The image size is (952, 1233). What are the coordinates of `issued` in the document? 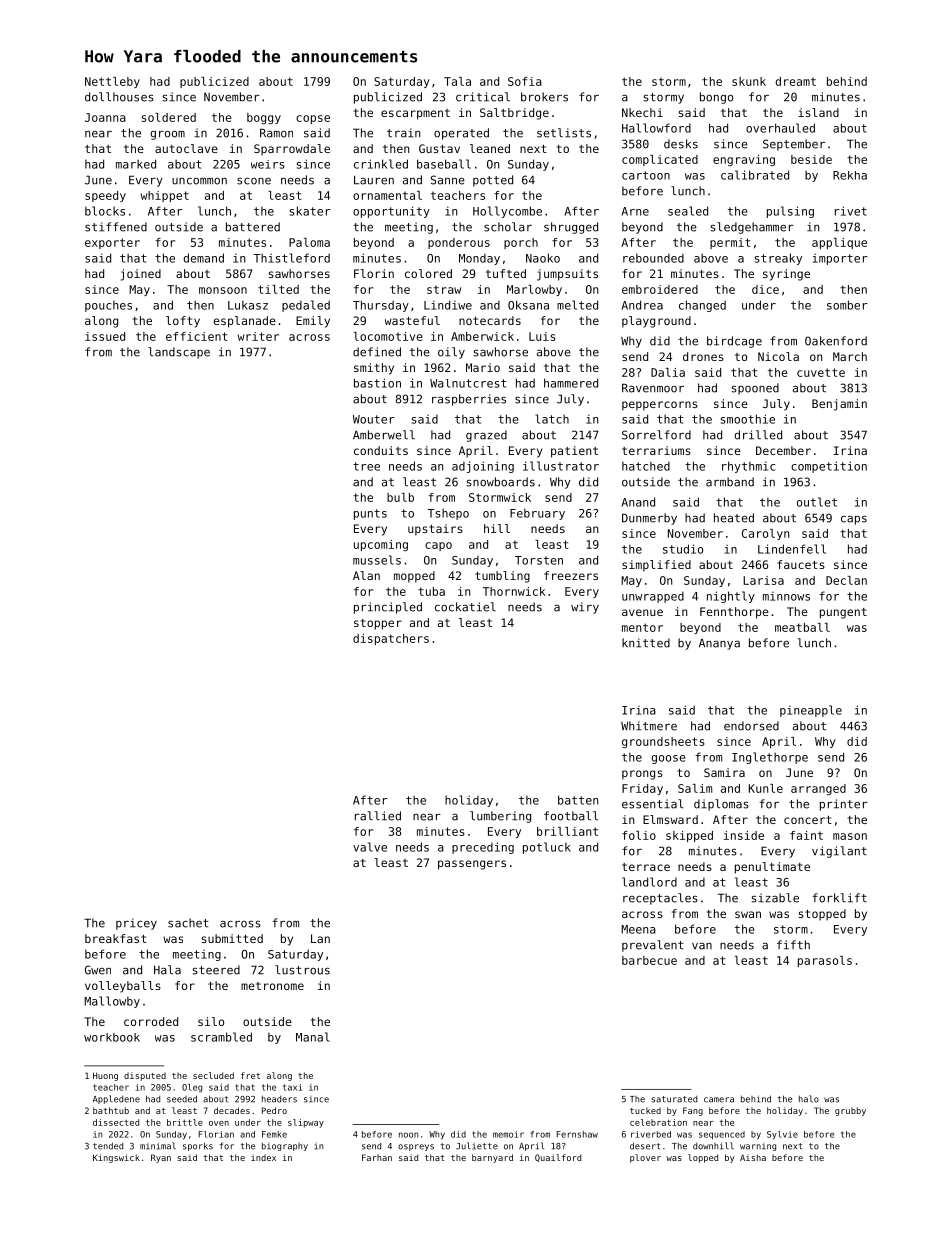 It's located at (105, 336).
